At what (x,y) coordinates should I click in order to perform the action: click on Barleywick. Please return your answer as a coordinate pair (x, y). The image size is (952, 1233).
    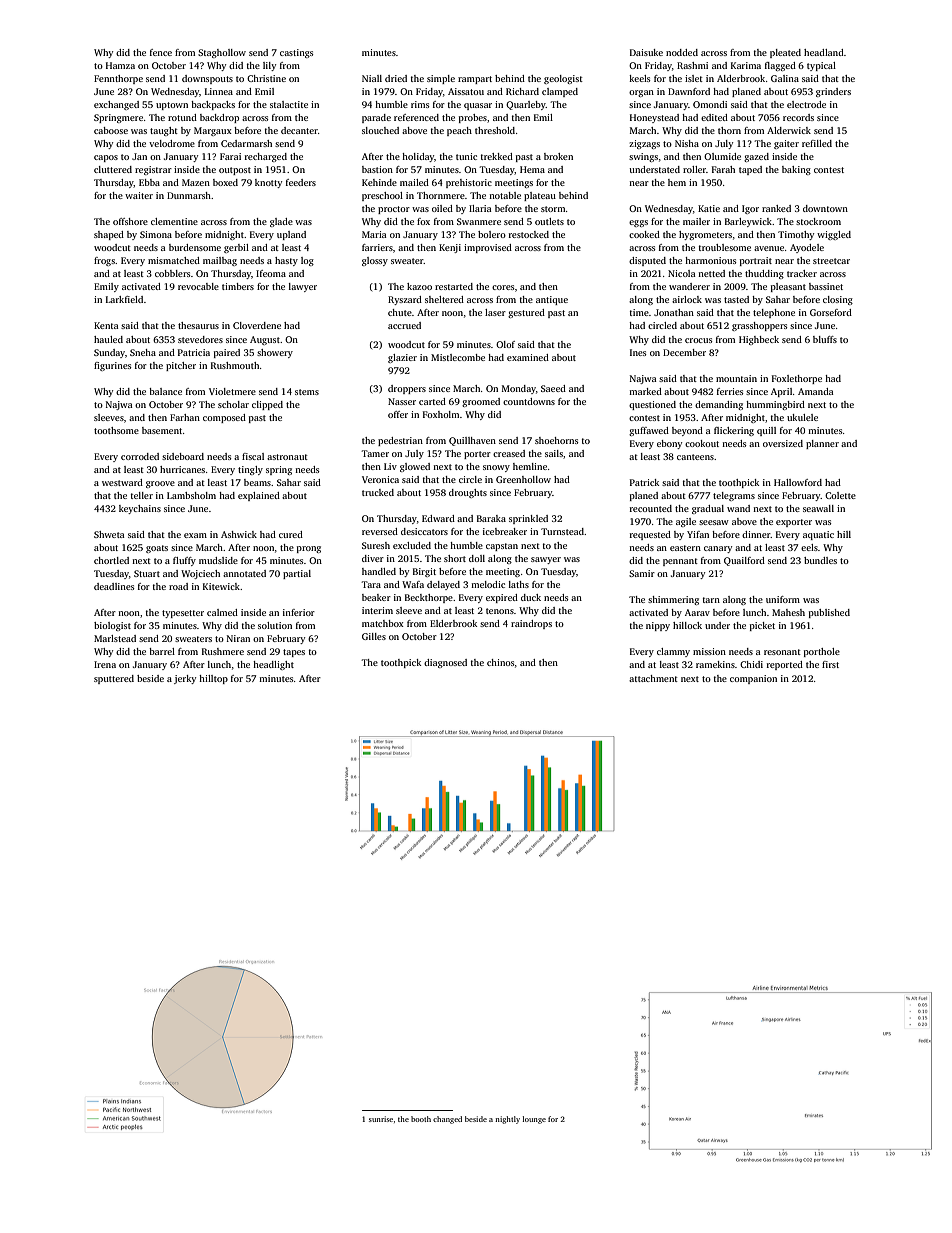
    Looking at the image, I should click on (748, 222).
